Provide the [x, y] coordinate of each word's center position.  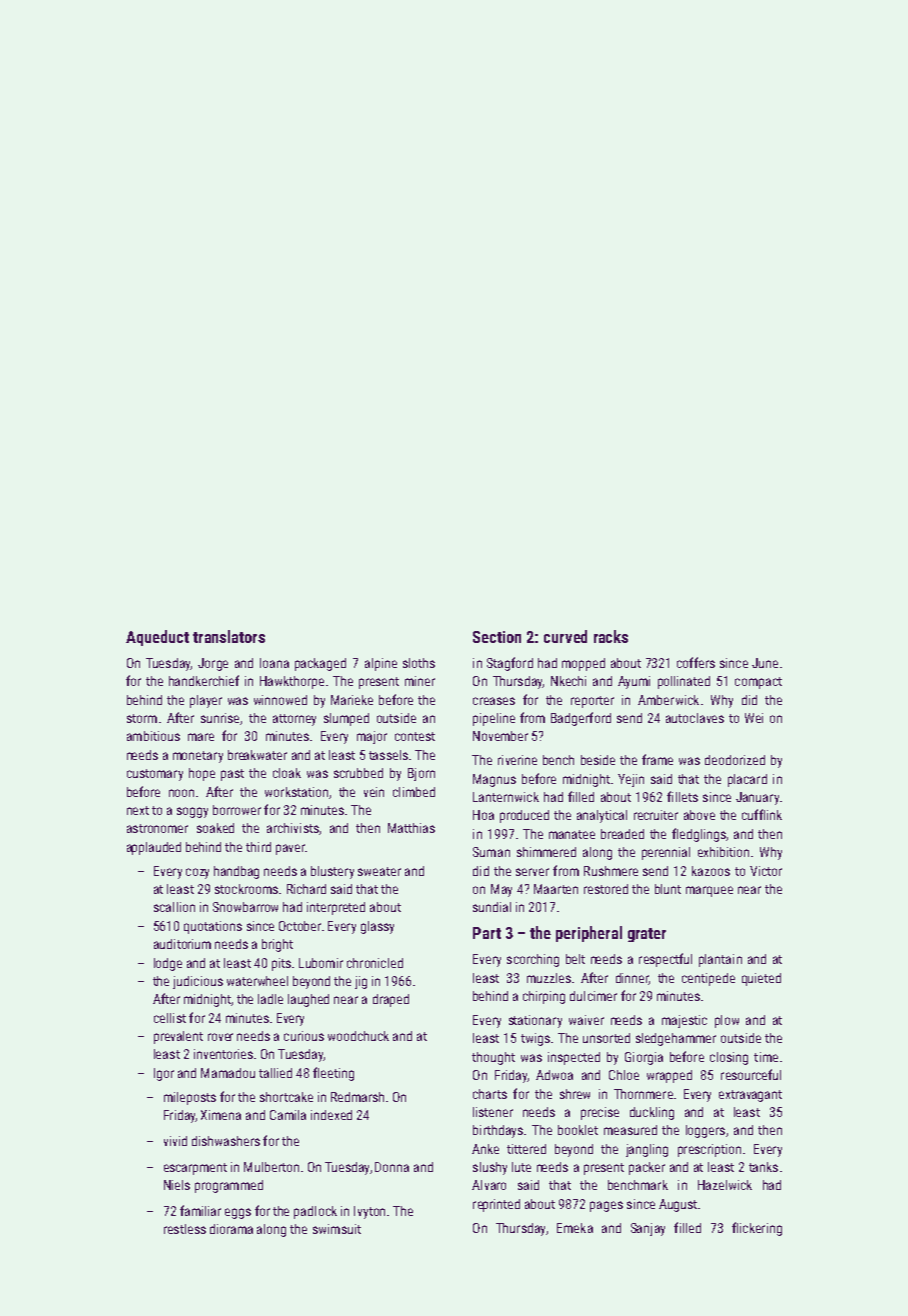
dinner [632, 979]
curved [565, 636]
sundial [492, 907]
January [757, 798]
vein [374, 792]
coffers [696, 662]
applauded [154, 848]
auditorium [182, 944]
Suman [491, 852]
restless [185, 1229]
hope [202, 774]
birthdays [498, 1131]
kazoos [711, 871]
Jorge [213, 664]
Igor [164, 1074]
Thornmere [643, 1094]
